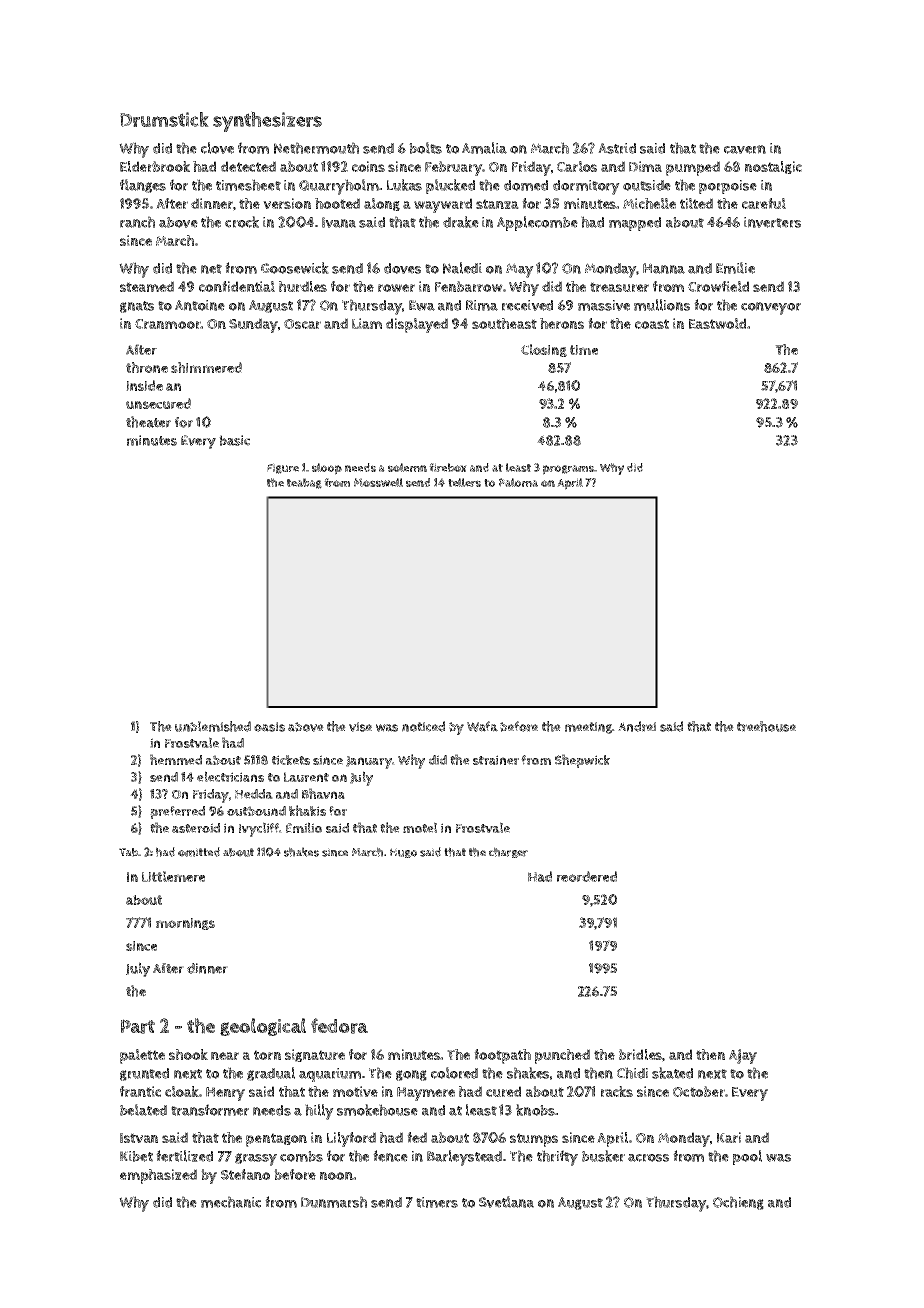 The width and height of the image is (924, 1308). Describe the element at coordinates (234, 440) in the image. I see `basic` at that location.
